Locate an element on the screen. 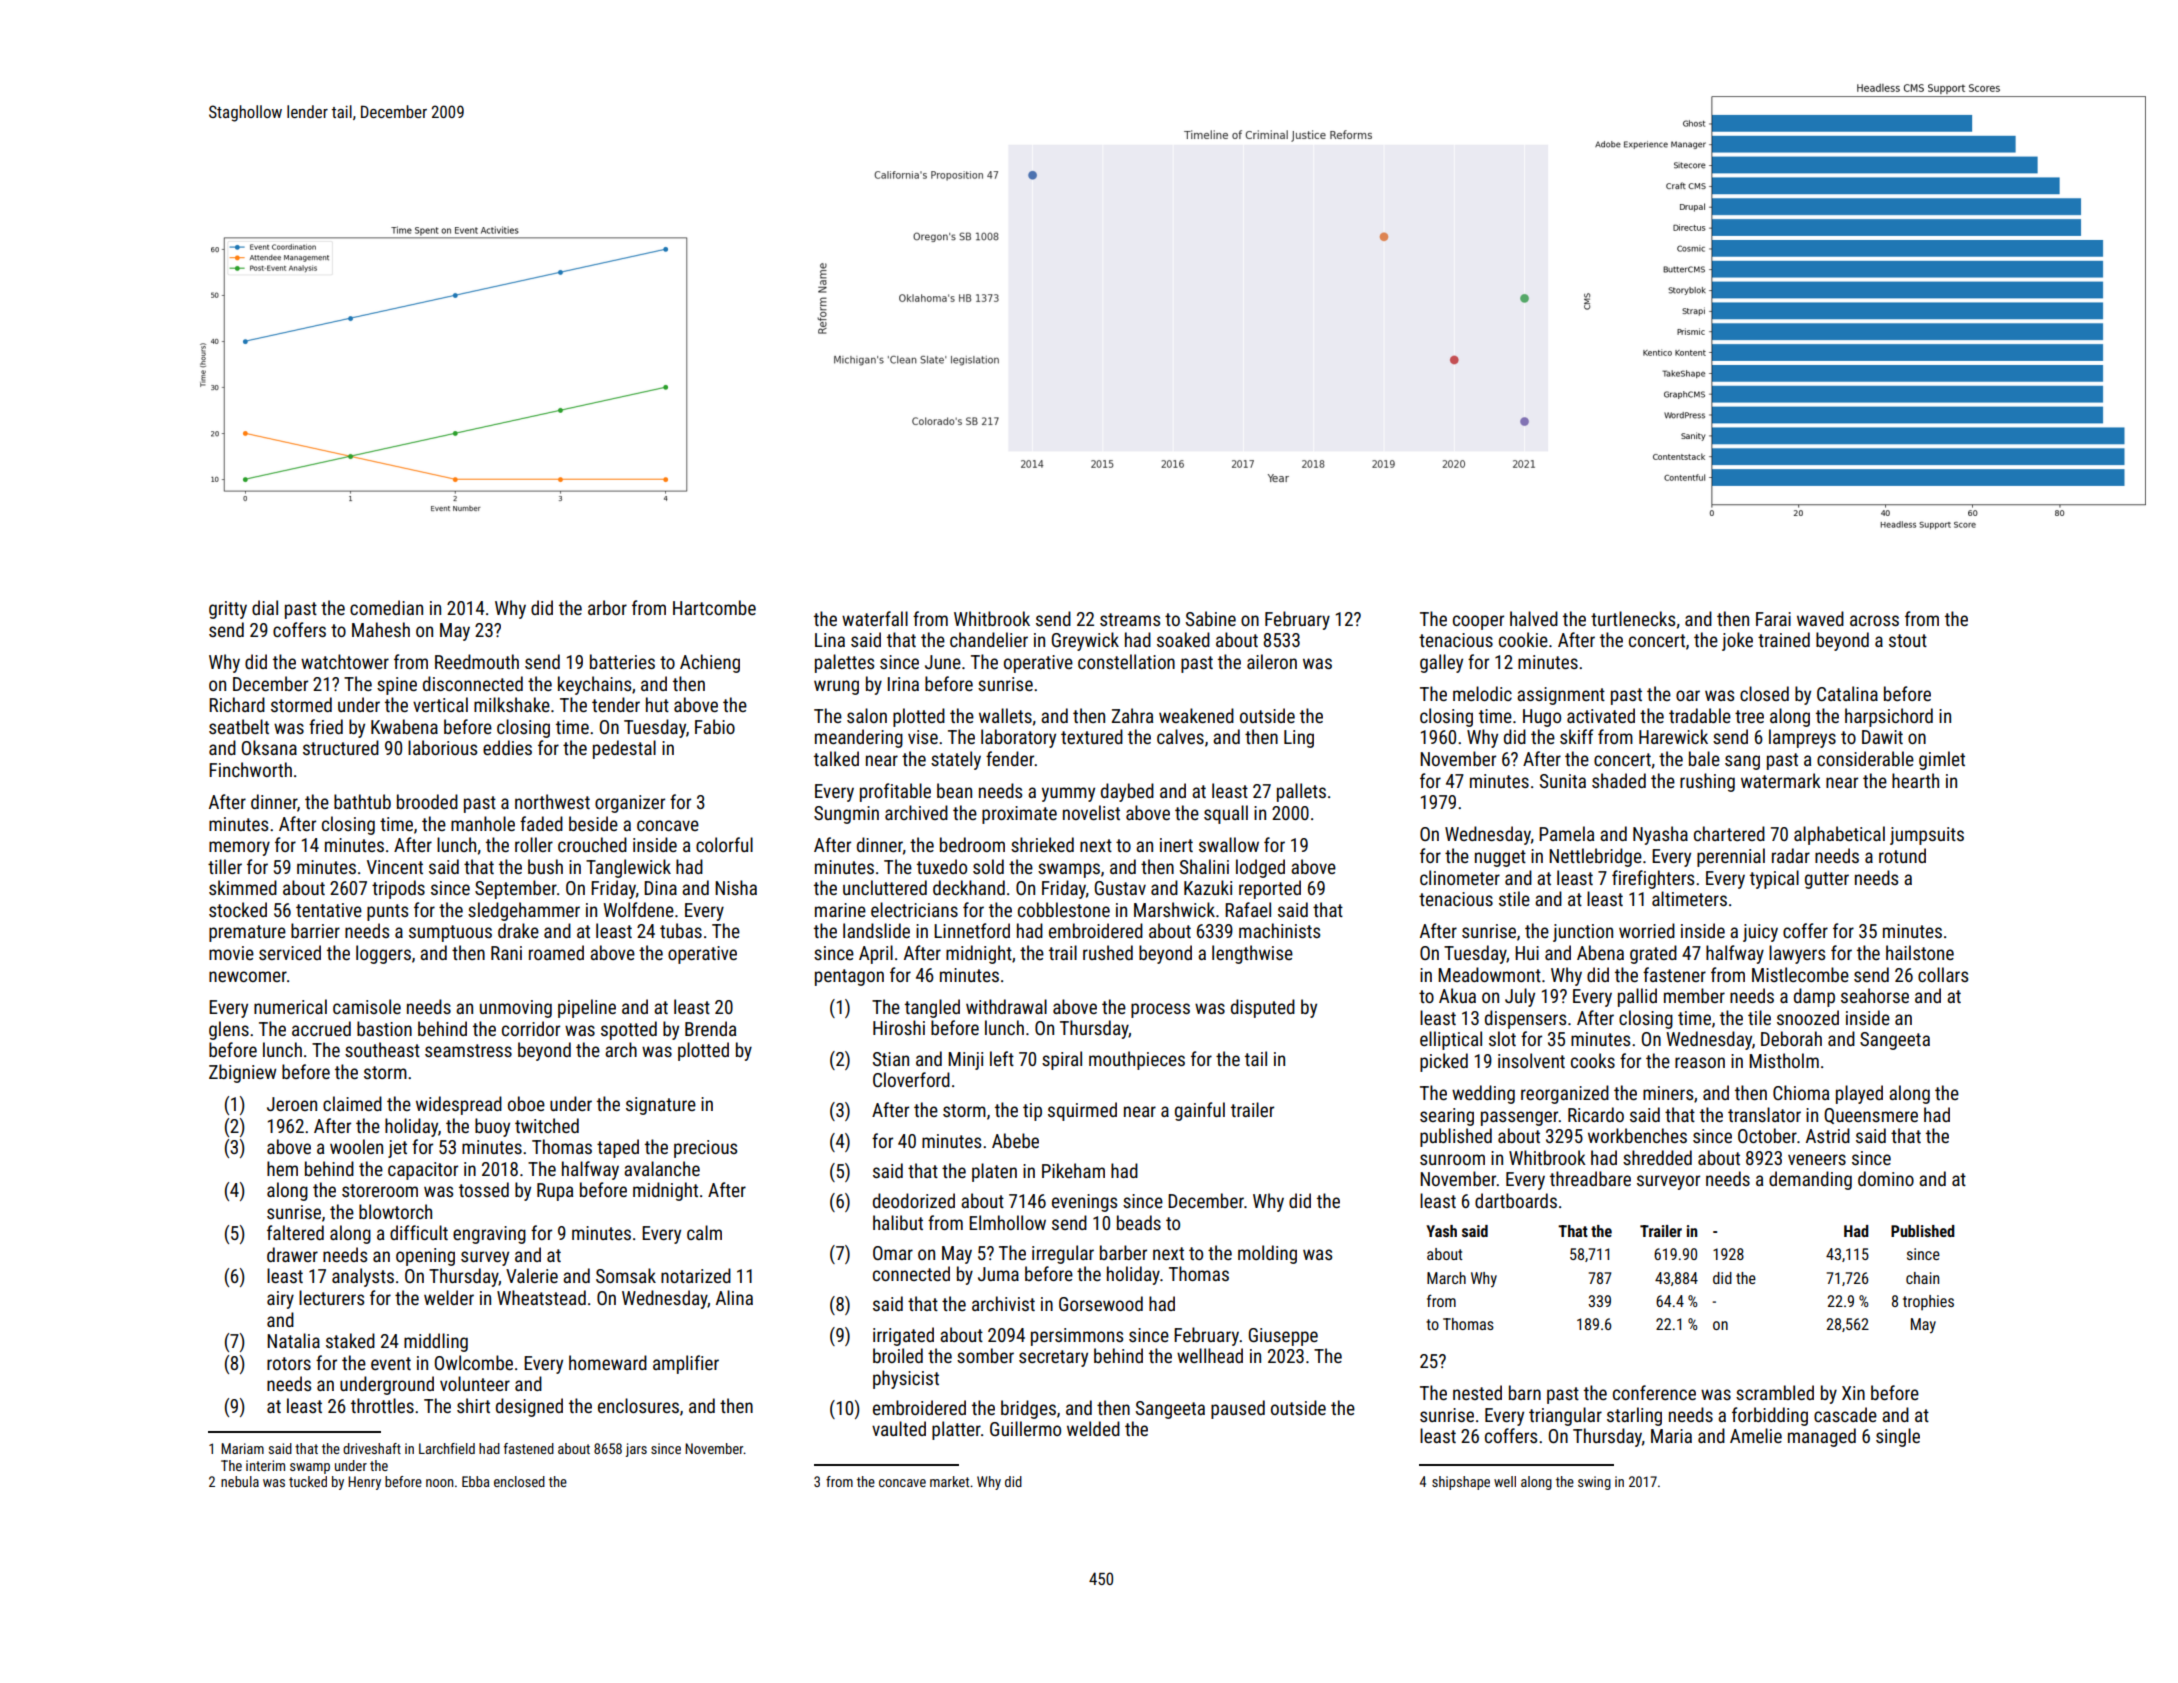 The image size is (2178, 1683). newcomer is located at coordinates (248, 976).
